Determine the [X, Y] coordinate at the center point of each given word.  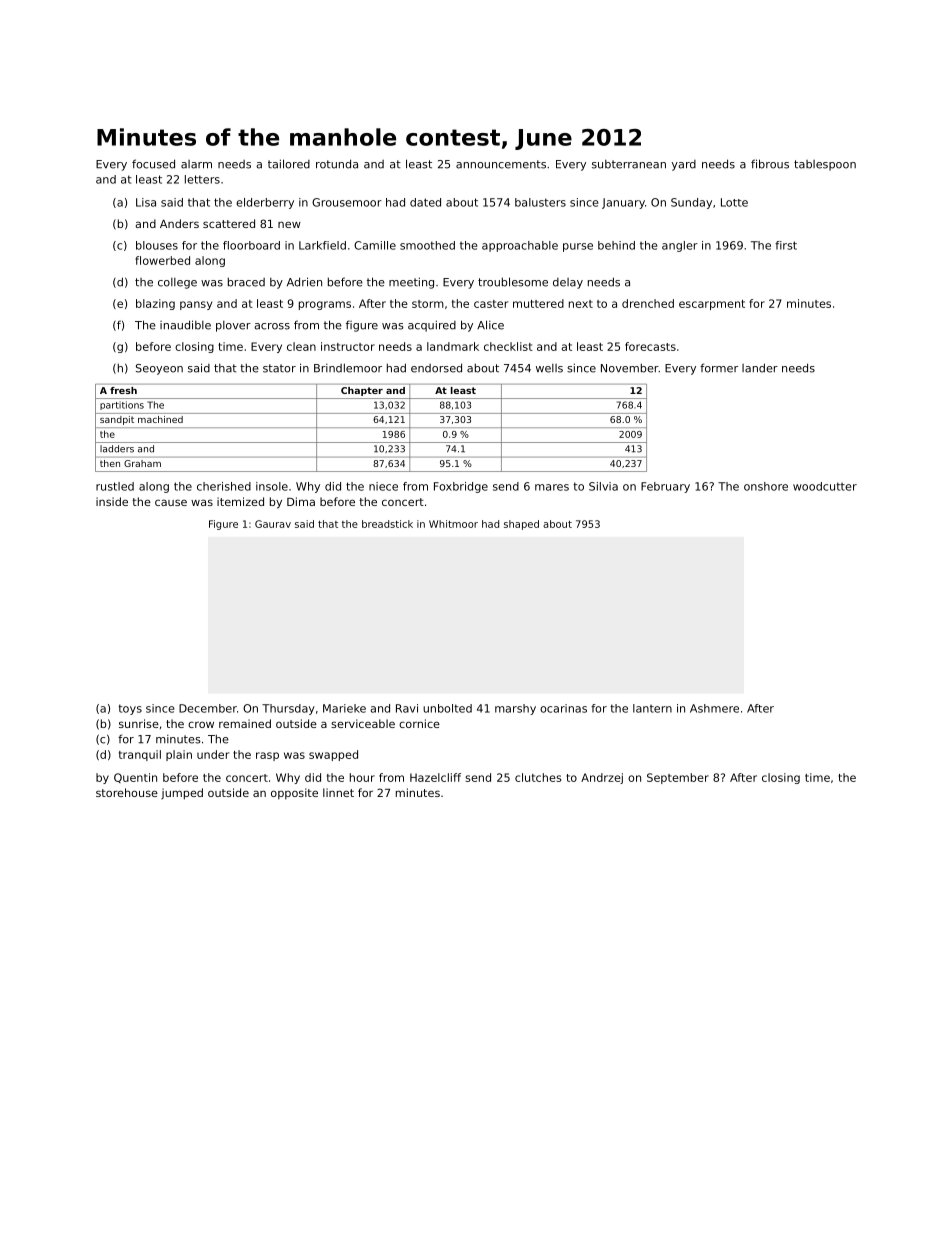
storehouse [127, 792]
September [678, 778]
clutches [538, 777]
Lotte [734, 202]
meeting [411, 283]
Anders [179, 223]
